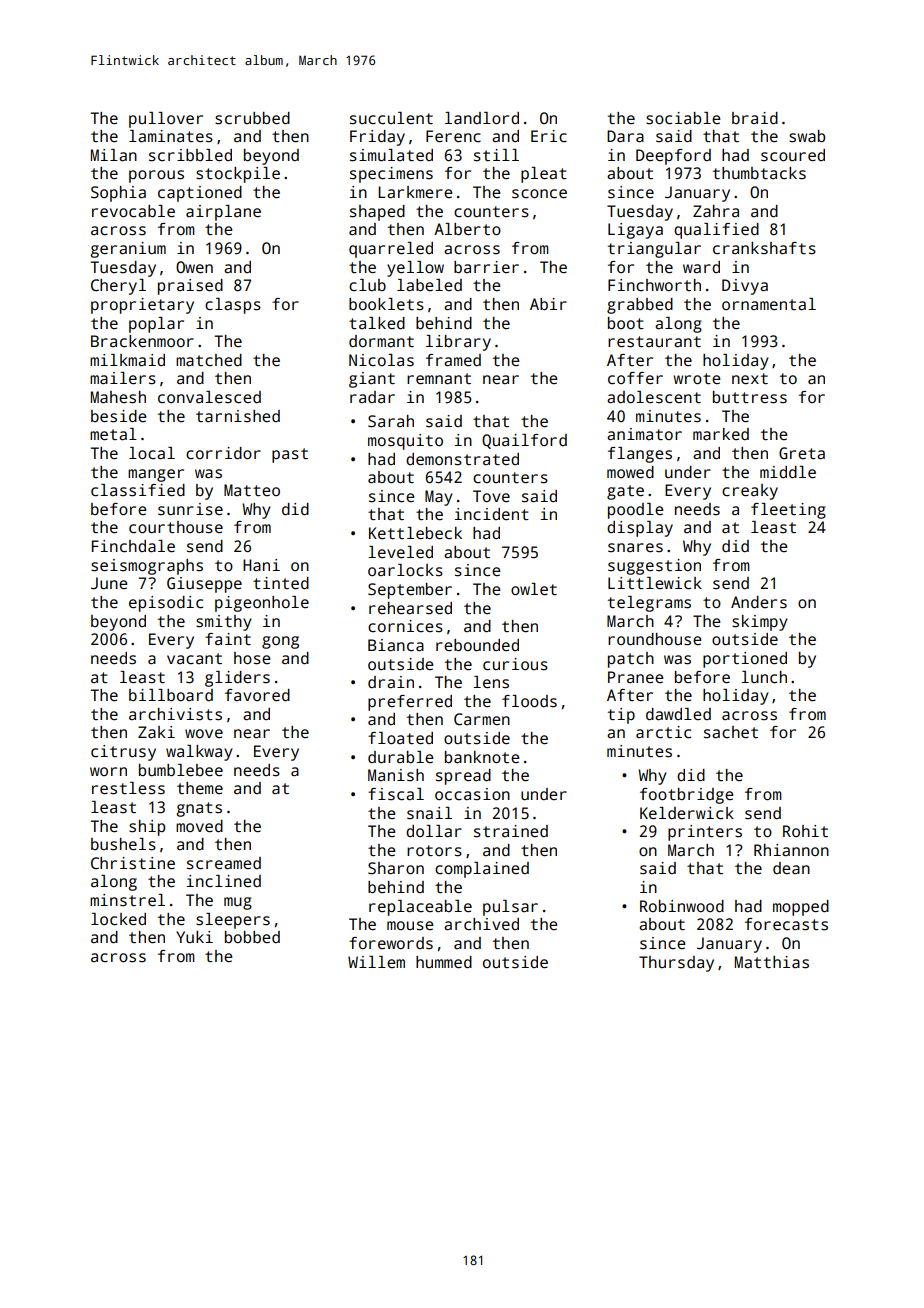  I want to click on hummed, so click(444, 962).
